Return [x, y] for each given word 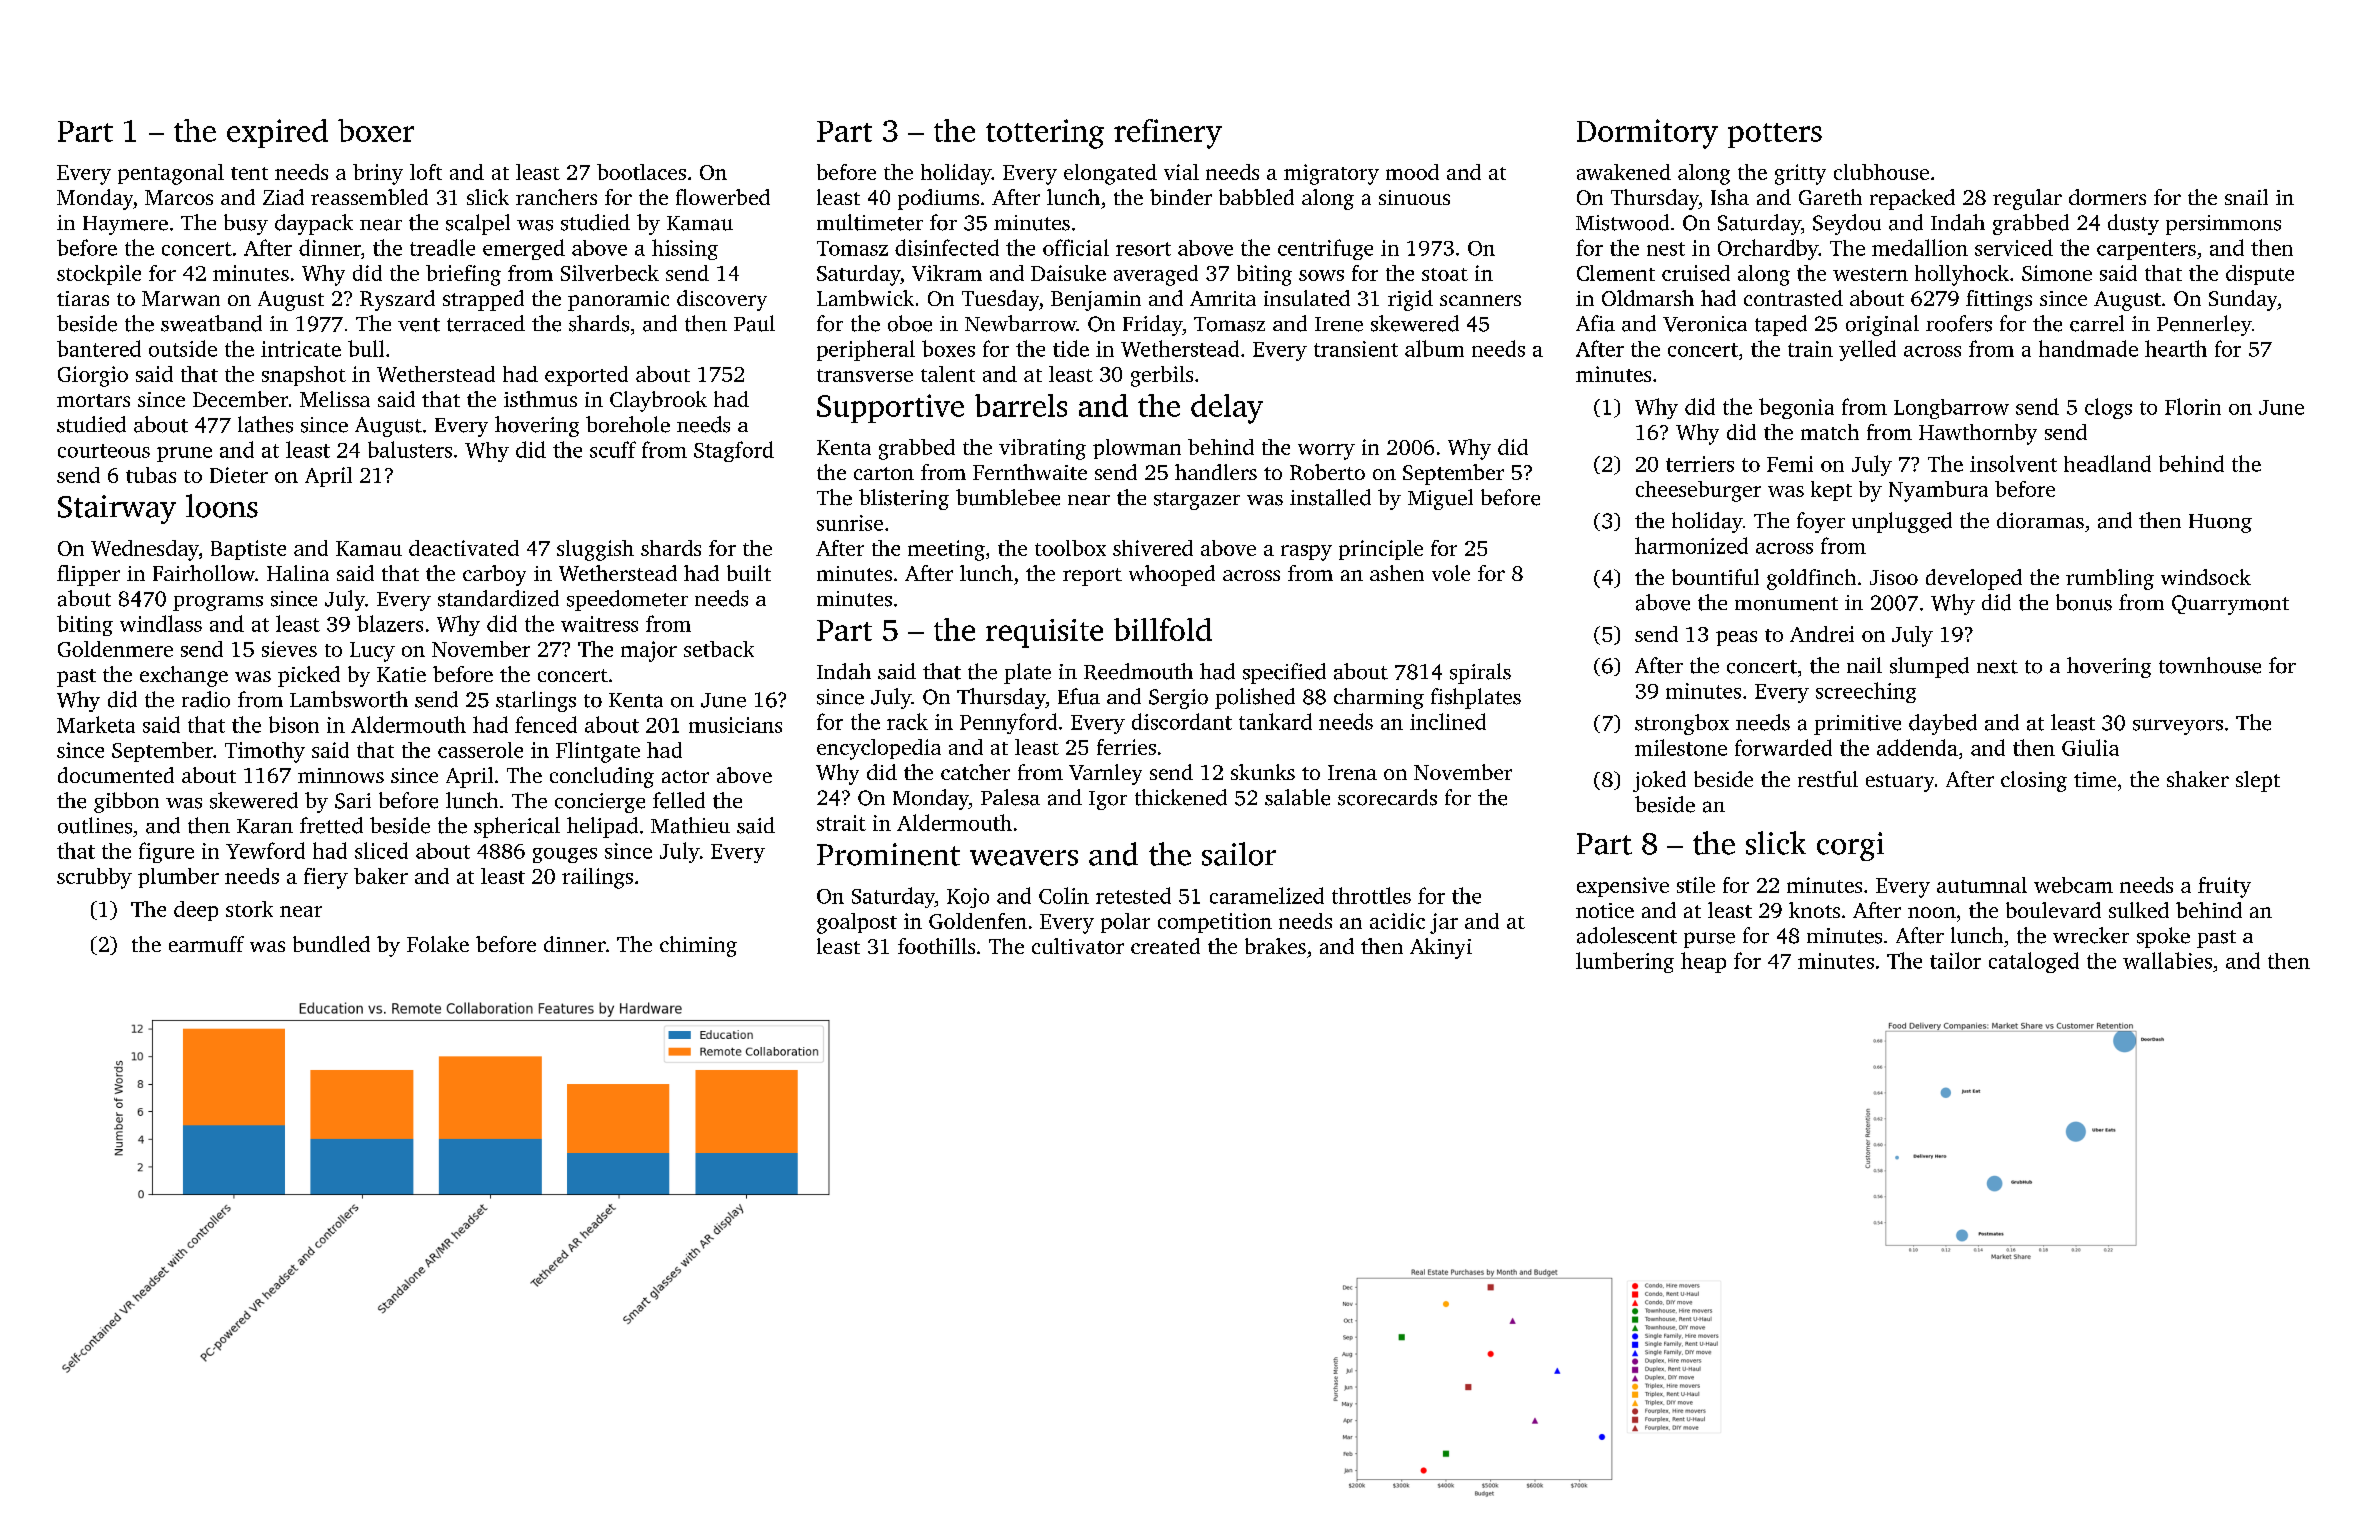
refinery [1168, 134]
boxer [376, 130]
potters [1775, 135]
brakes [1275, 946]
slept [2258, 781]
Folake [438, 944]
